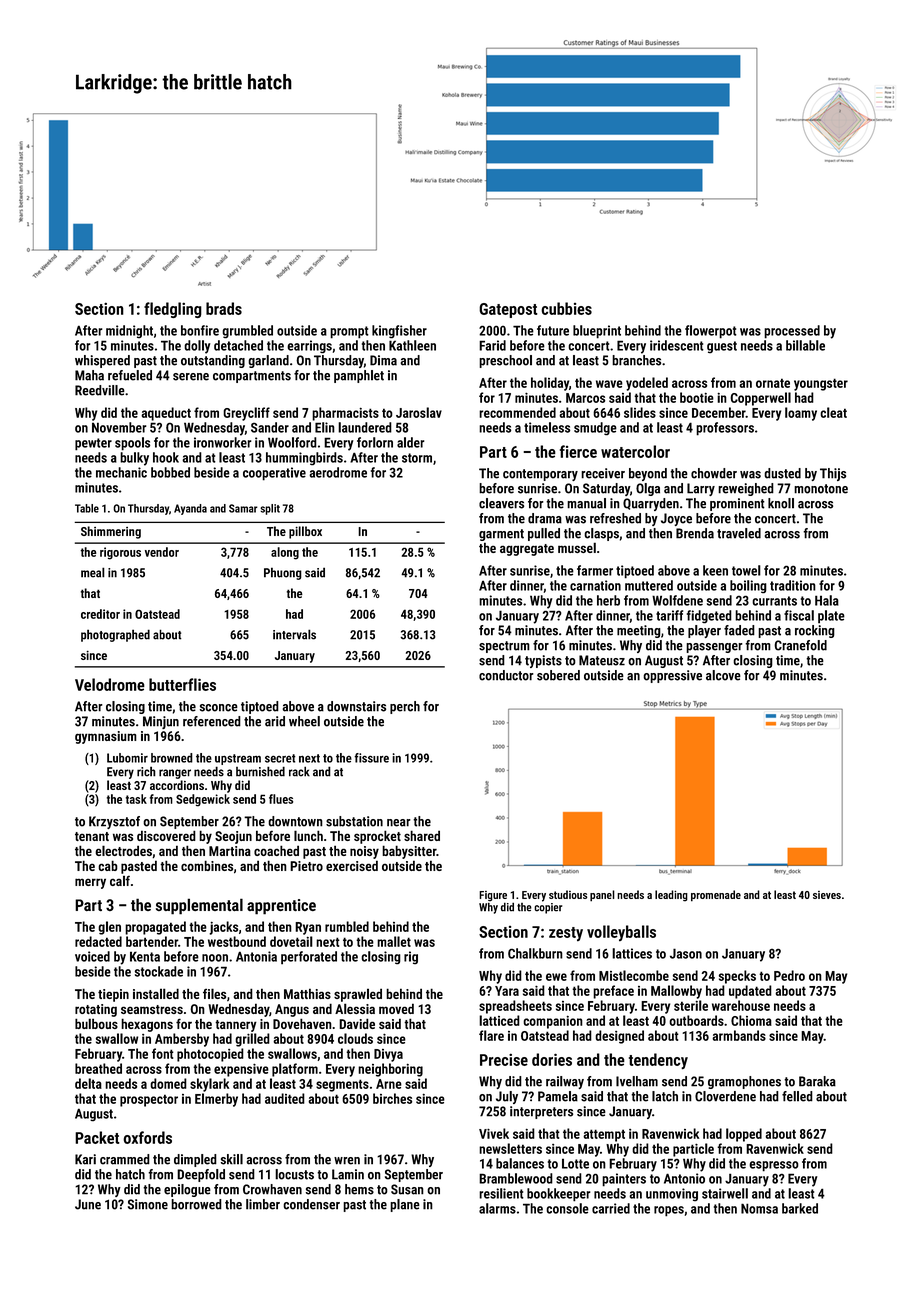 The height and width of the image is (1308, 924). I want to click on Gatepost, so click(508, 310).
